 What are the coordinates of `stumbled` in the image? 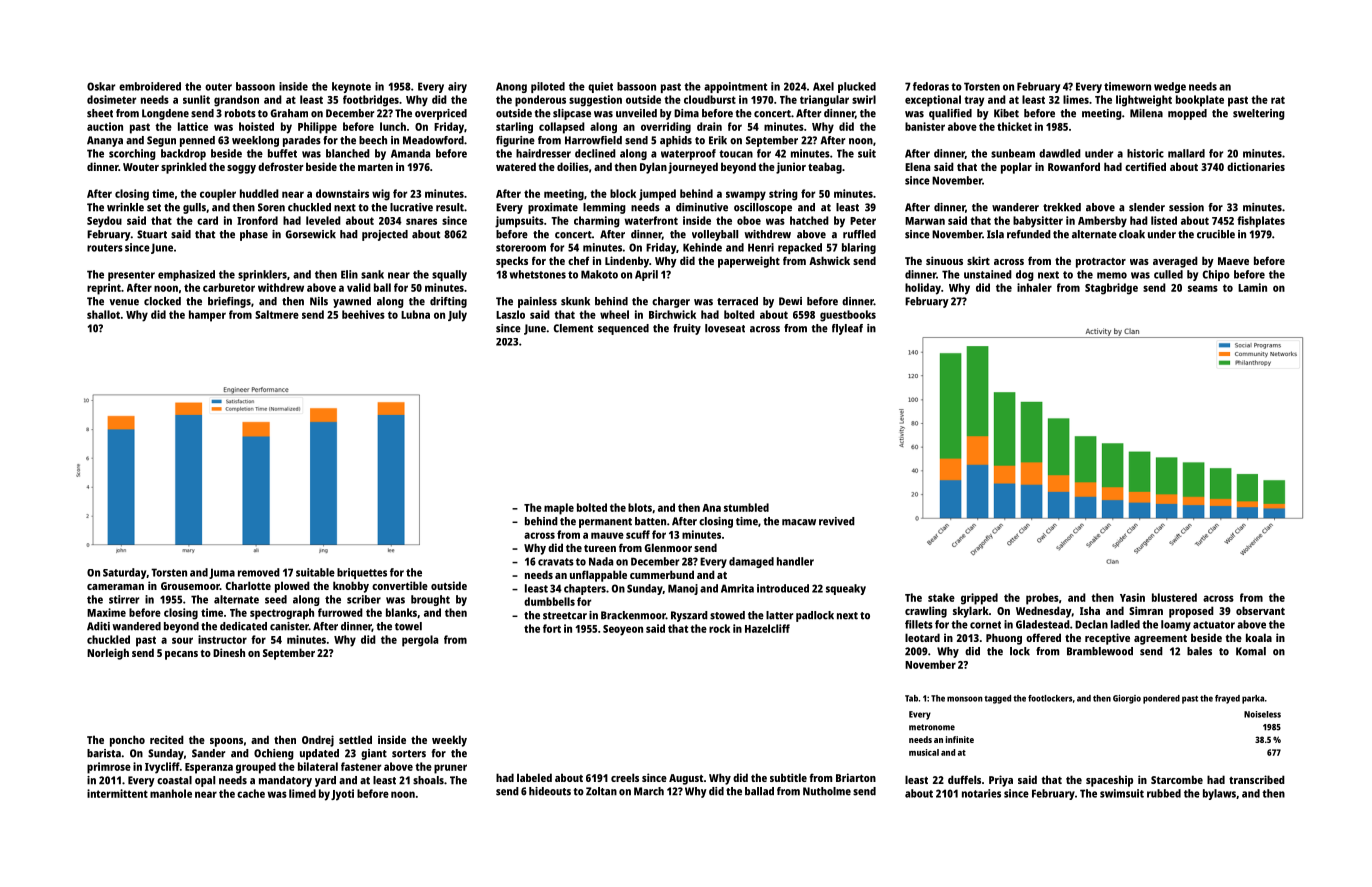 It's located at (746, 507).
